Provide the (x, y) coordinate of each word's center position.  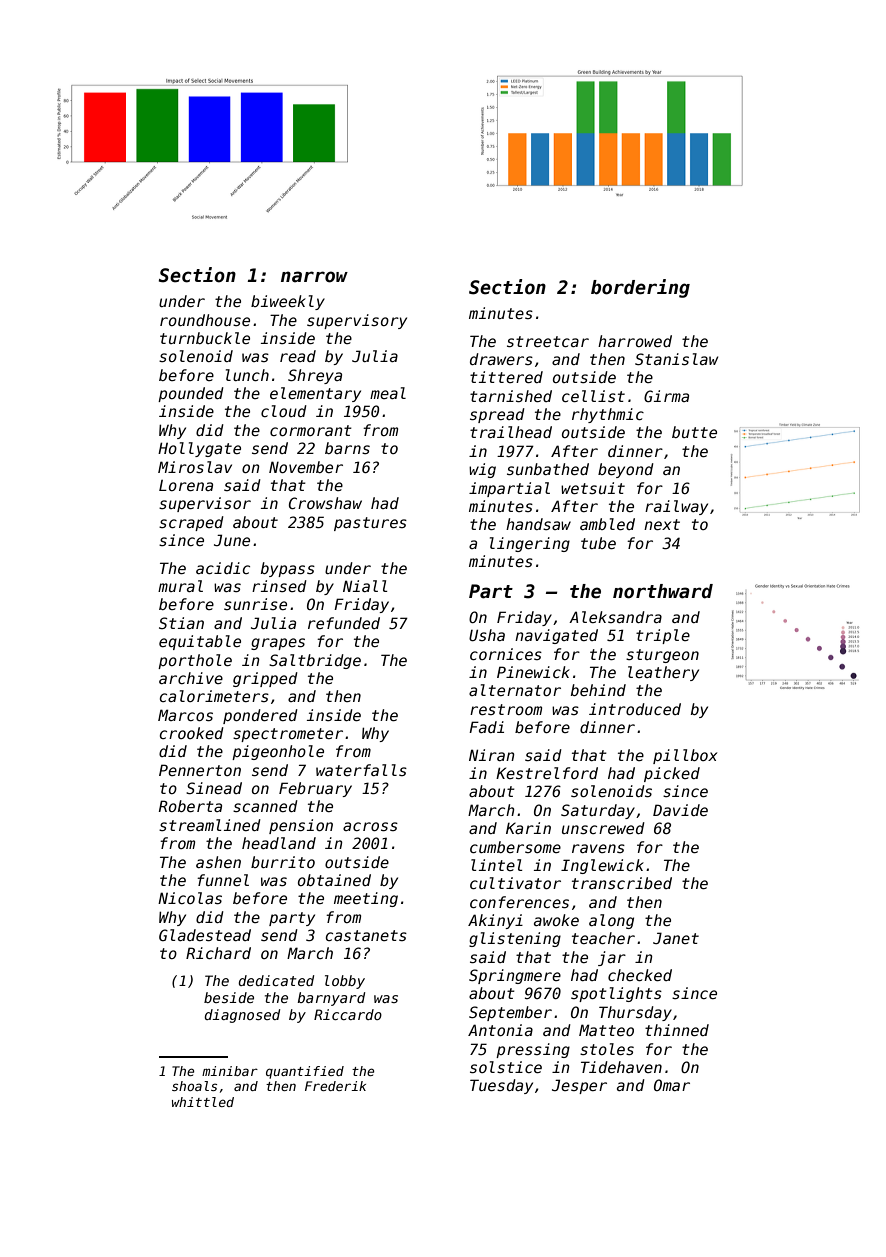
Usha (487, 635)
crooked (192, 733)
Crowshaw (325, 503)
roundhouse (205, 320)
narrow (314, 277)
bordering (640, 288)
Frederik (335, 1086)
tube (598, 543)
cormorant (311, 430)
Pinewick (533, 672)
